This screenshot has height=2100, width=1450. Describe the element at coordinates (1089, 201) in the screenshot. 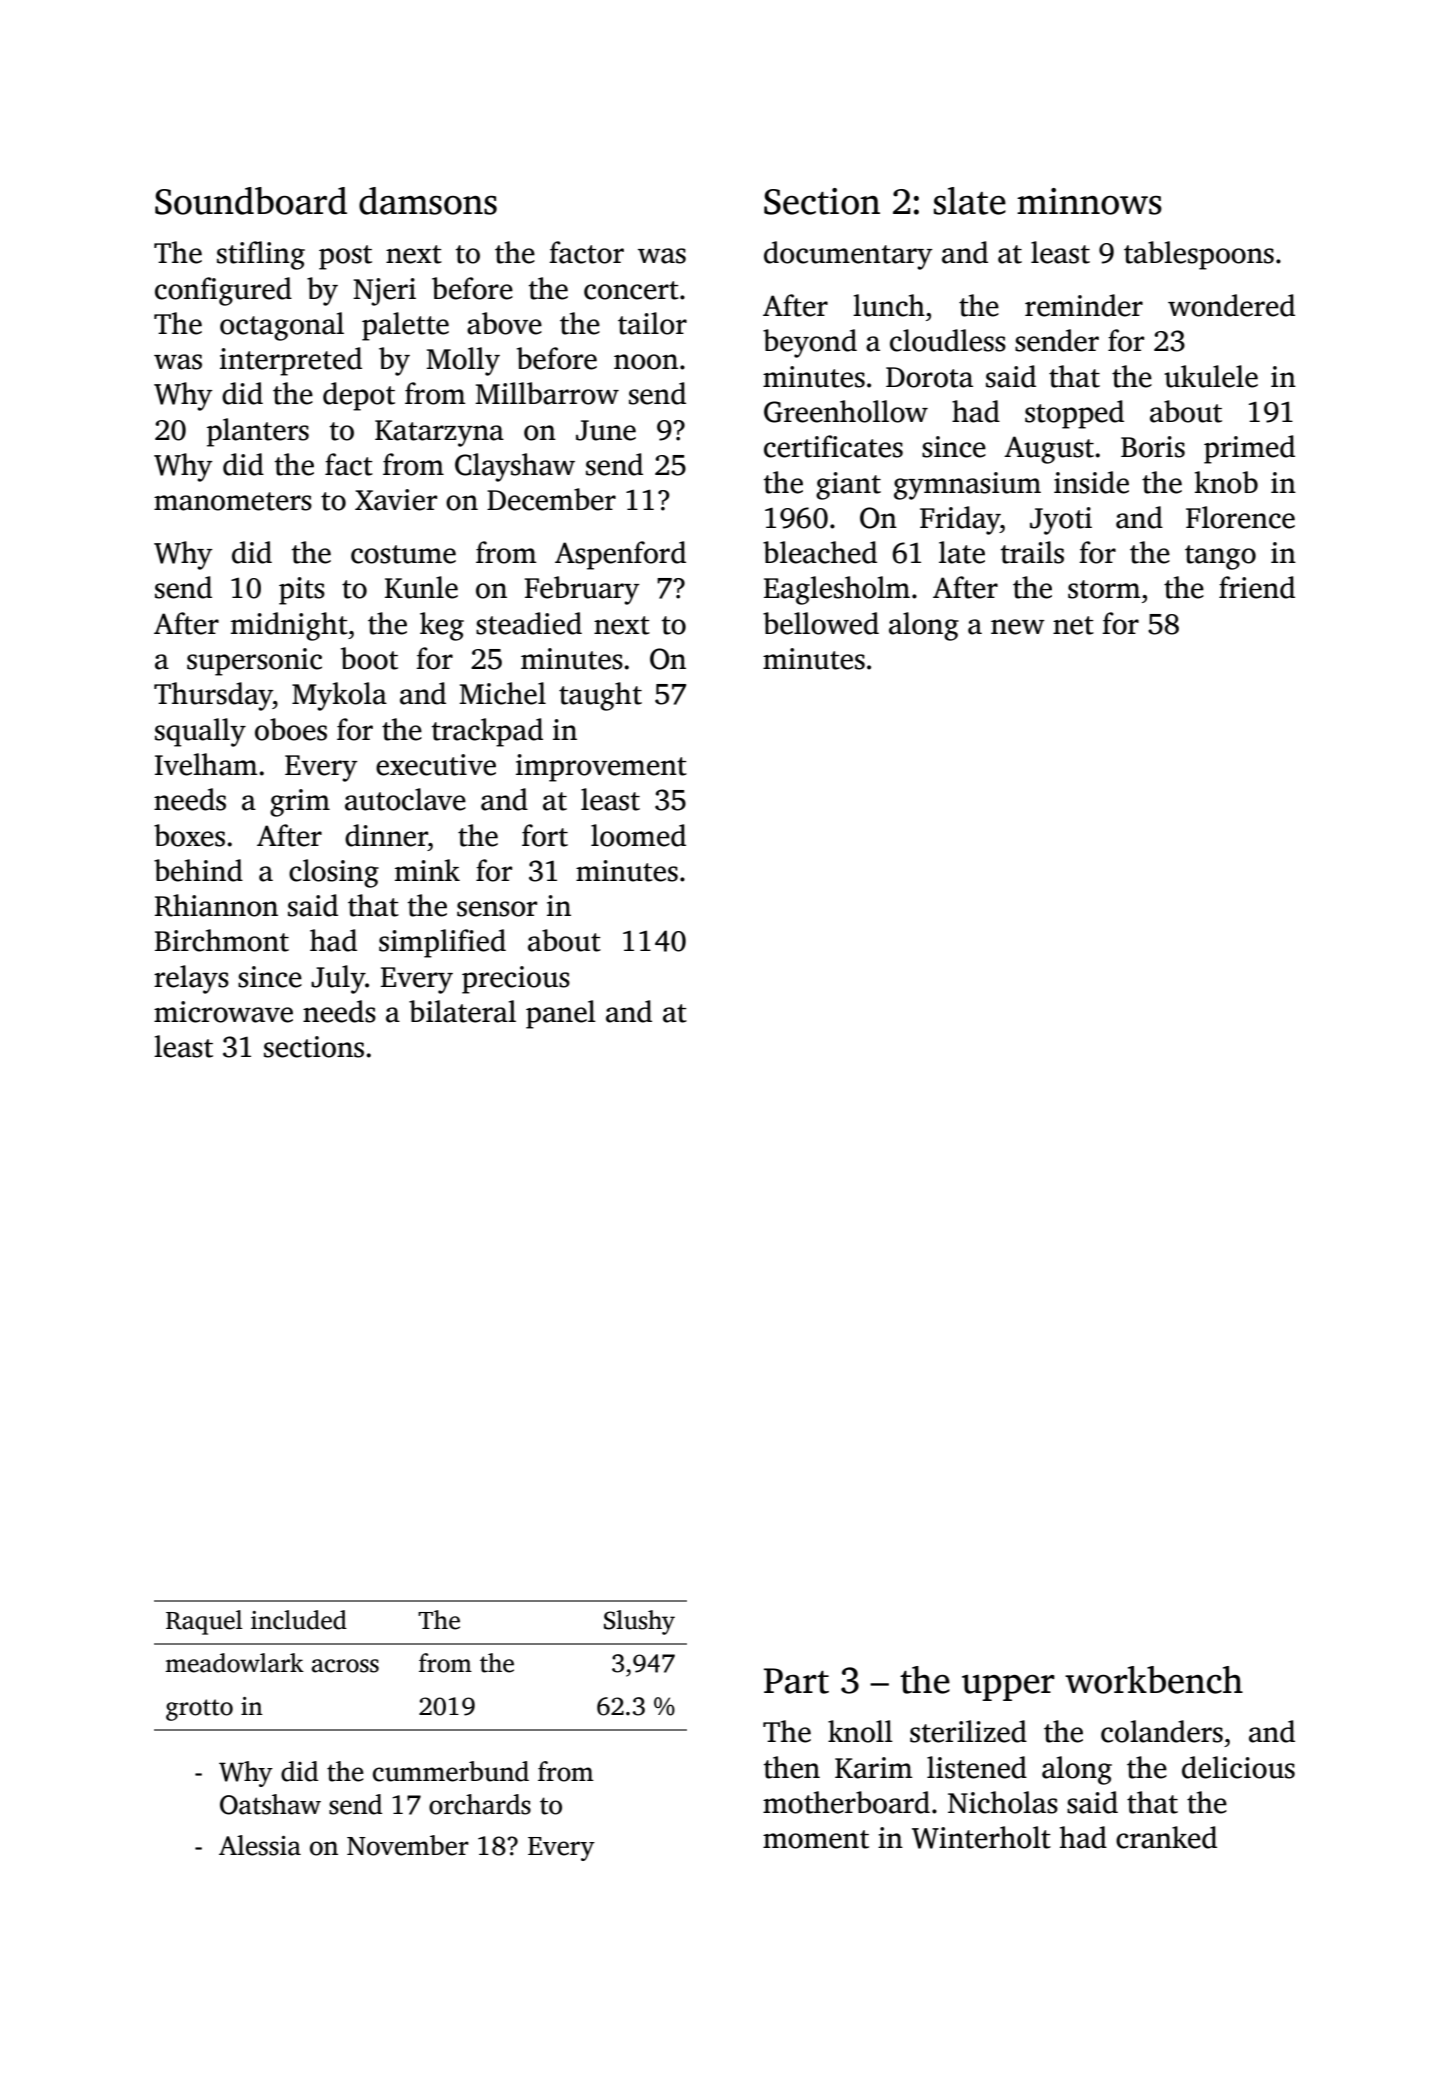

I see `minnows` at that location.
